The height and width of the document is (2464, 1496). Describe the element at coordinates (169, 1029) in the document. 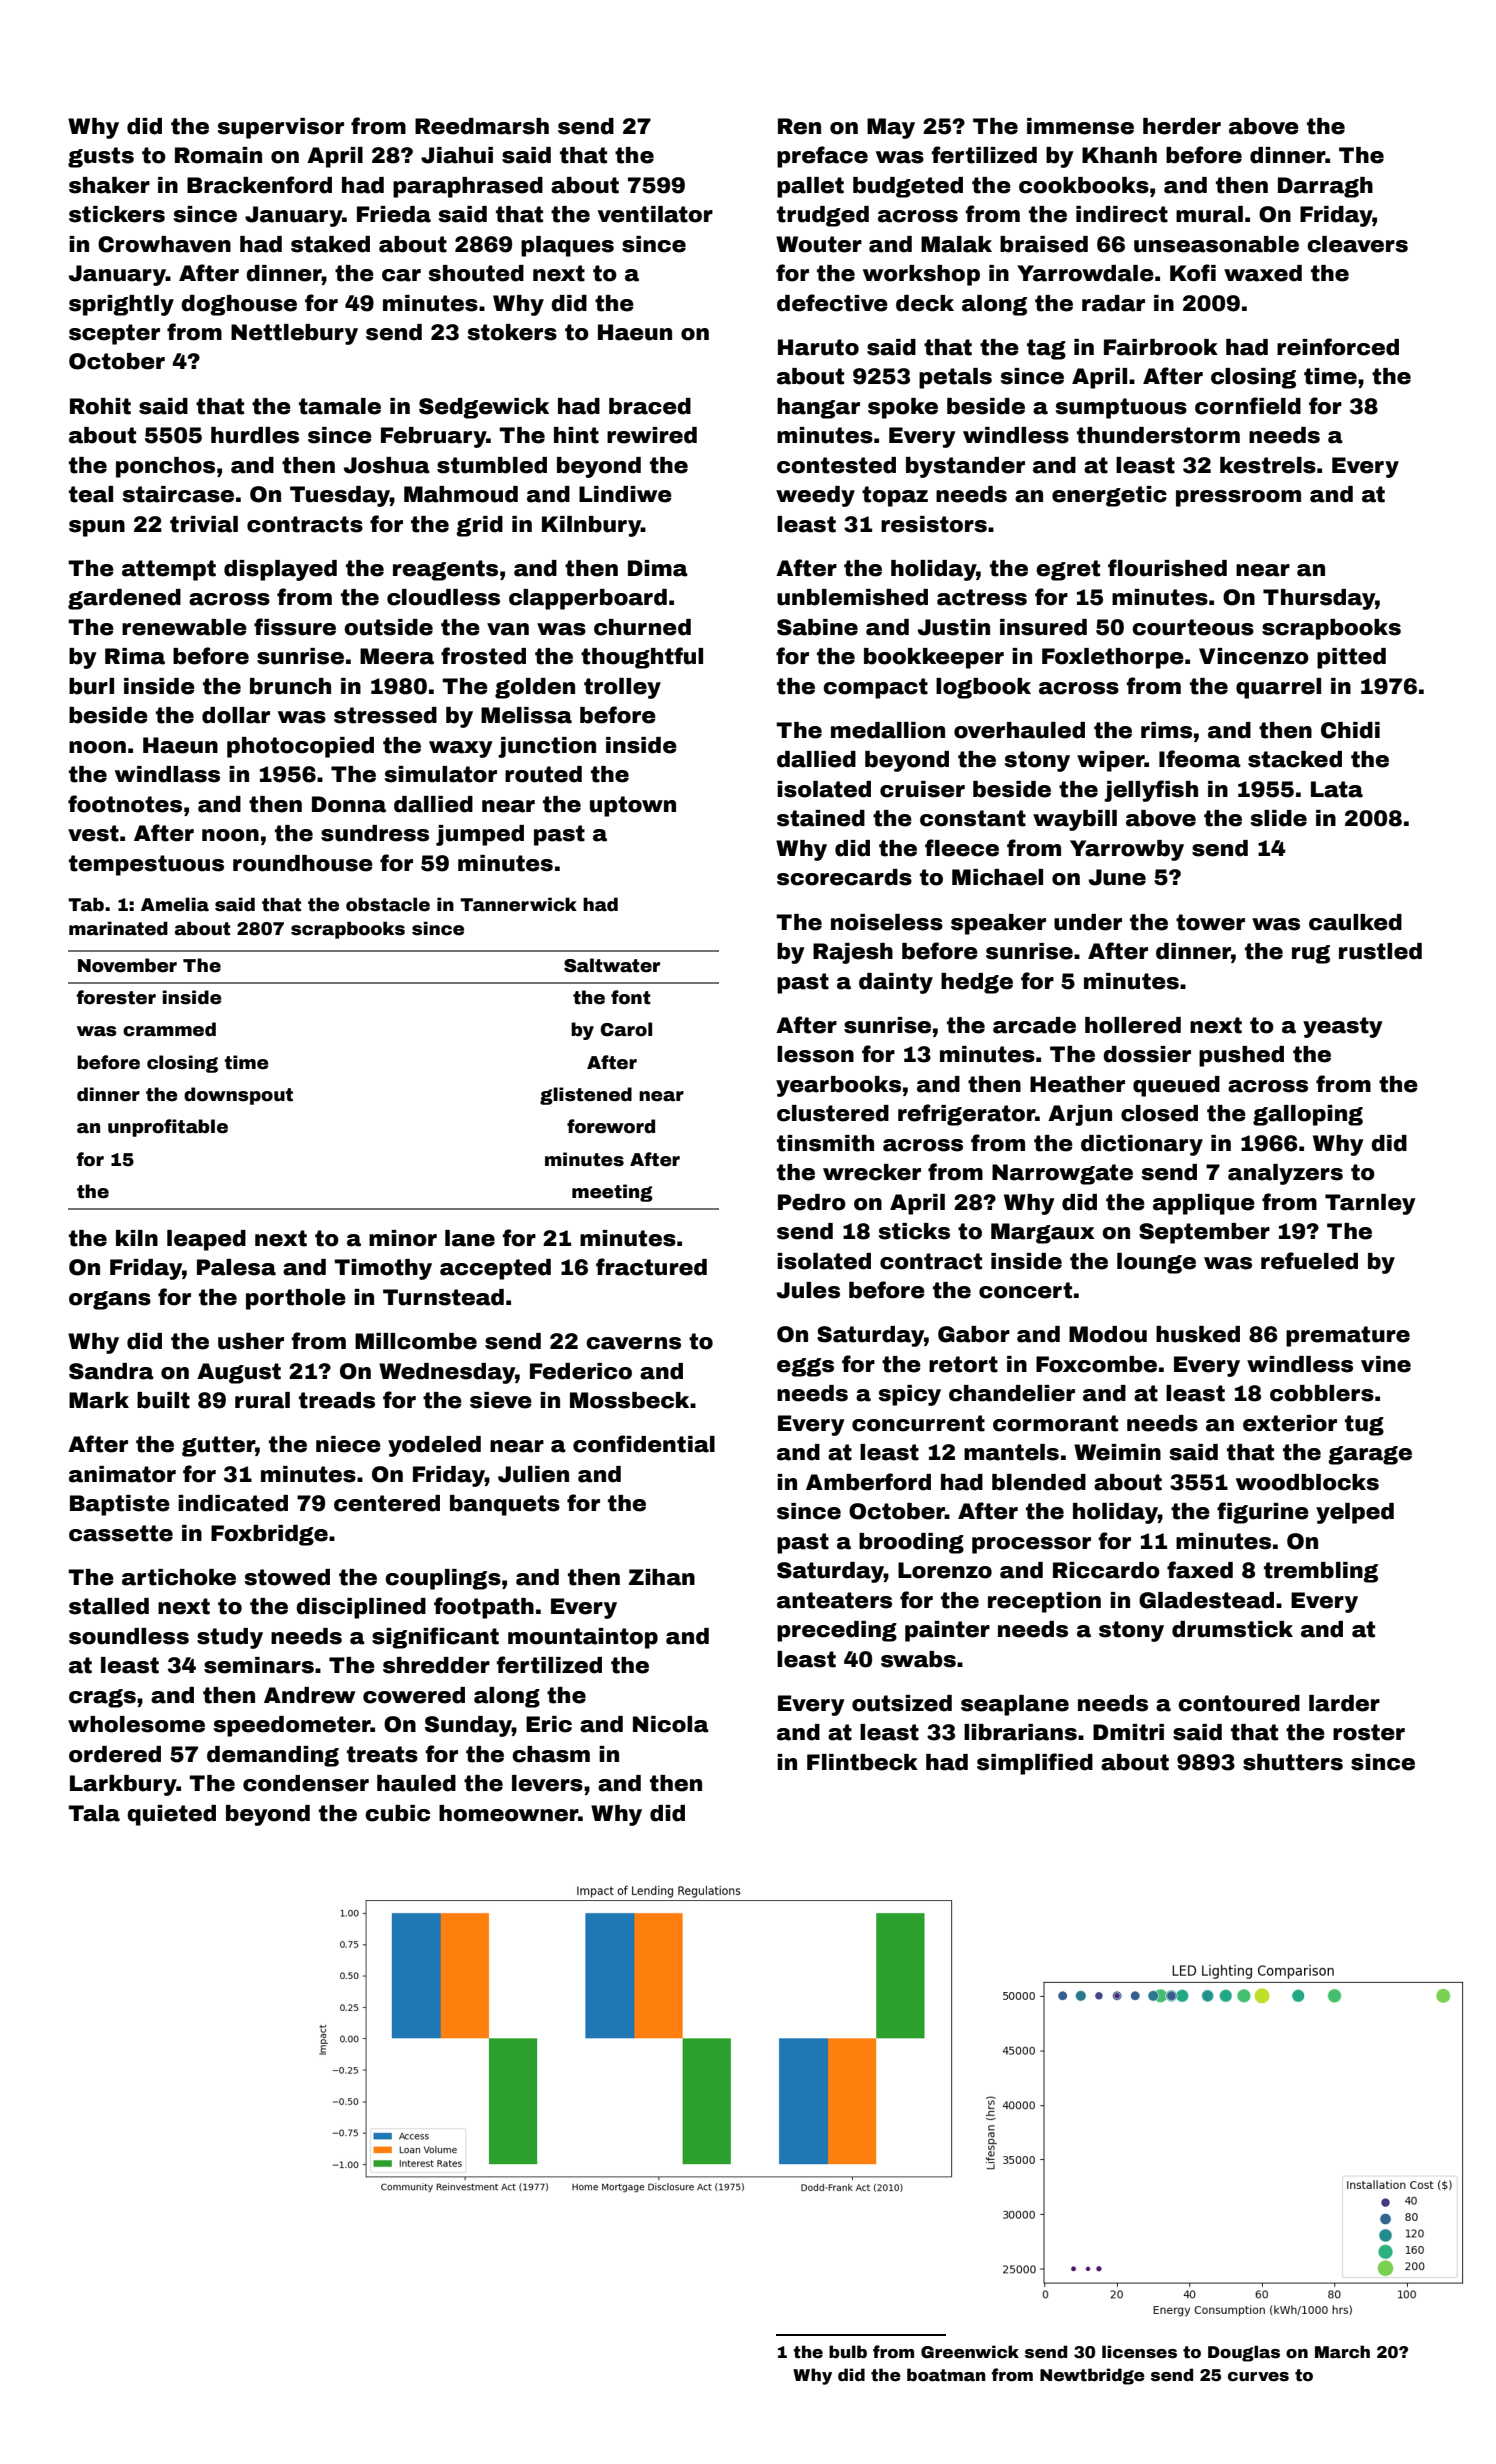

I see `crammed` at that location.
